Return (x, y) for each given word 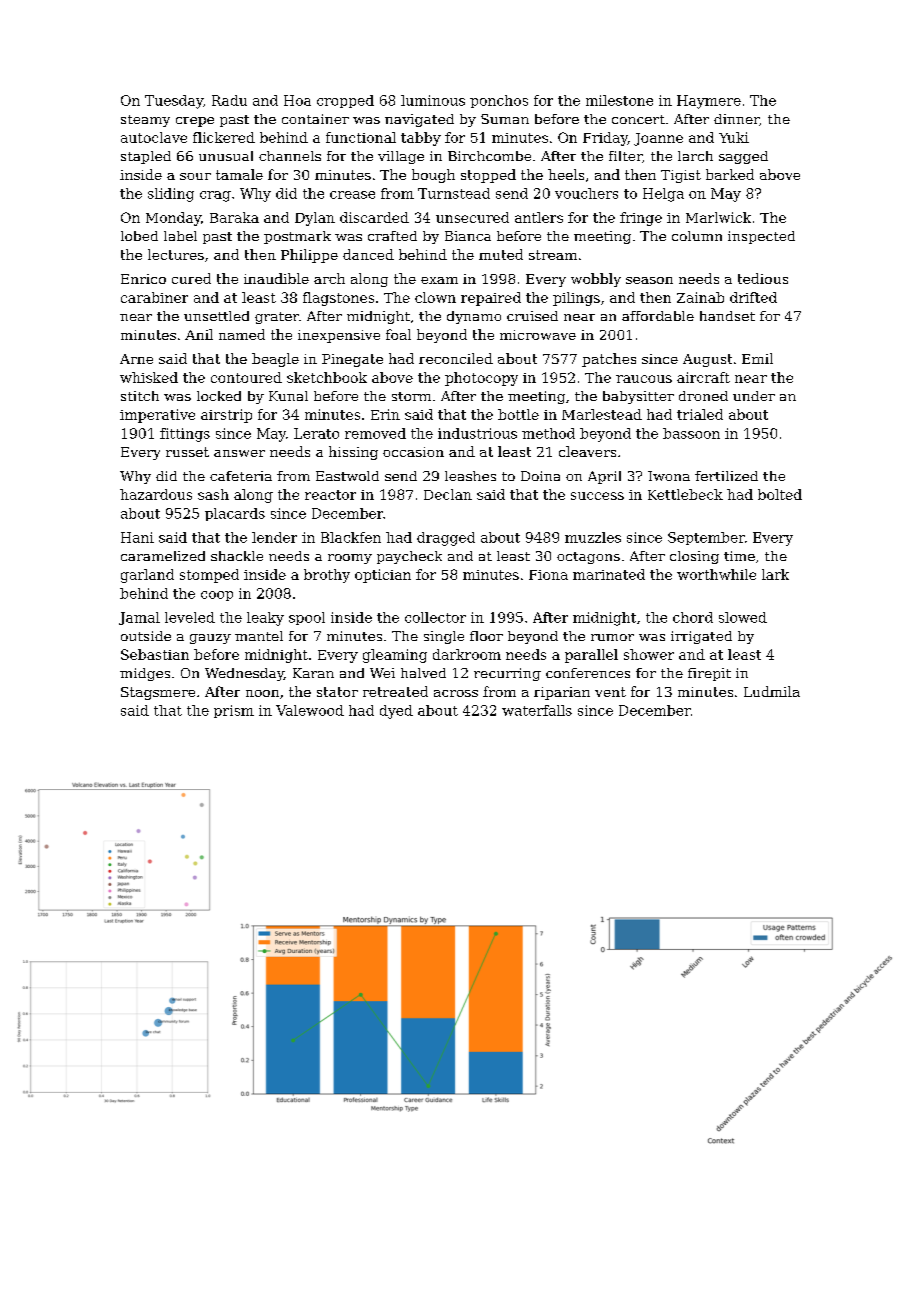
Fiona (548, 575)
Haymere (709, 102)
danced (368, 254)
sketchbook (327, 377)
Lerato (316, 433)
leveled (190, 617)
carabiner (154, 297)
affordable (658, 316)
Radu (229, 100)
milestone (619, 100)
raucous (644, 379)
